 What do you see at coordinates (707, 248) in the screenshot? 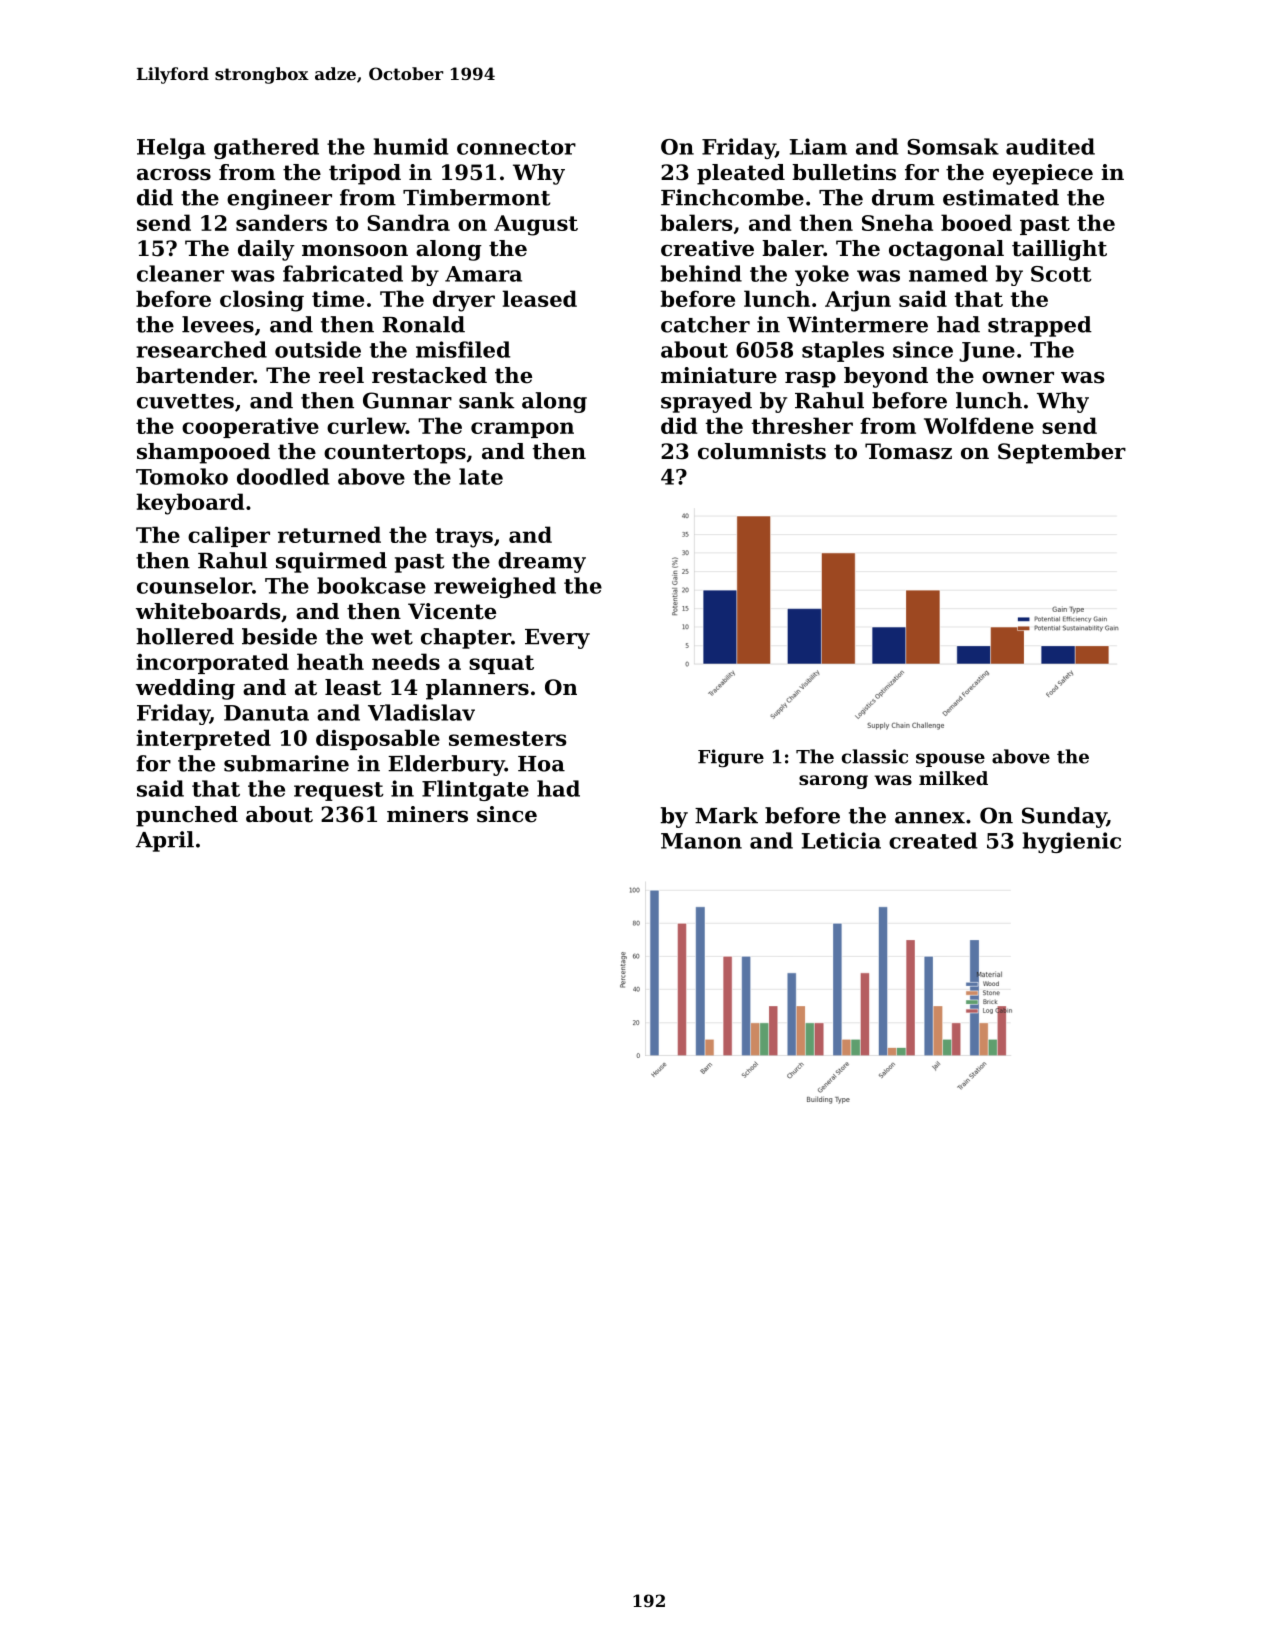
I see `creative` at bounding box center [707, 248].
